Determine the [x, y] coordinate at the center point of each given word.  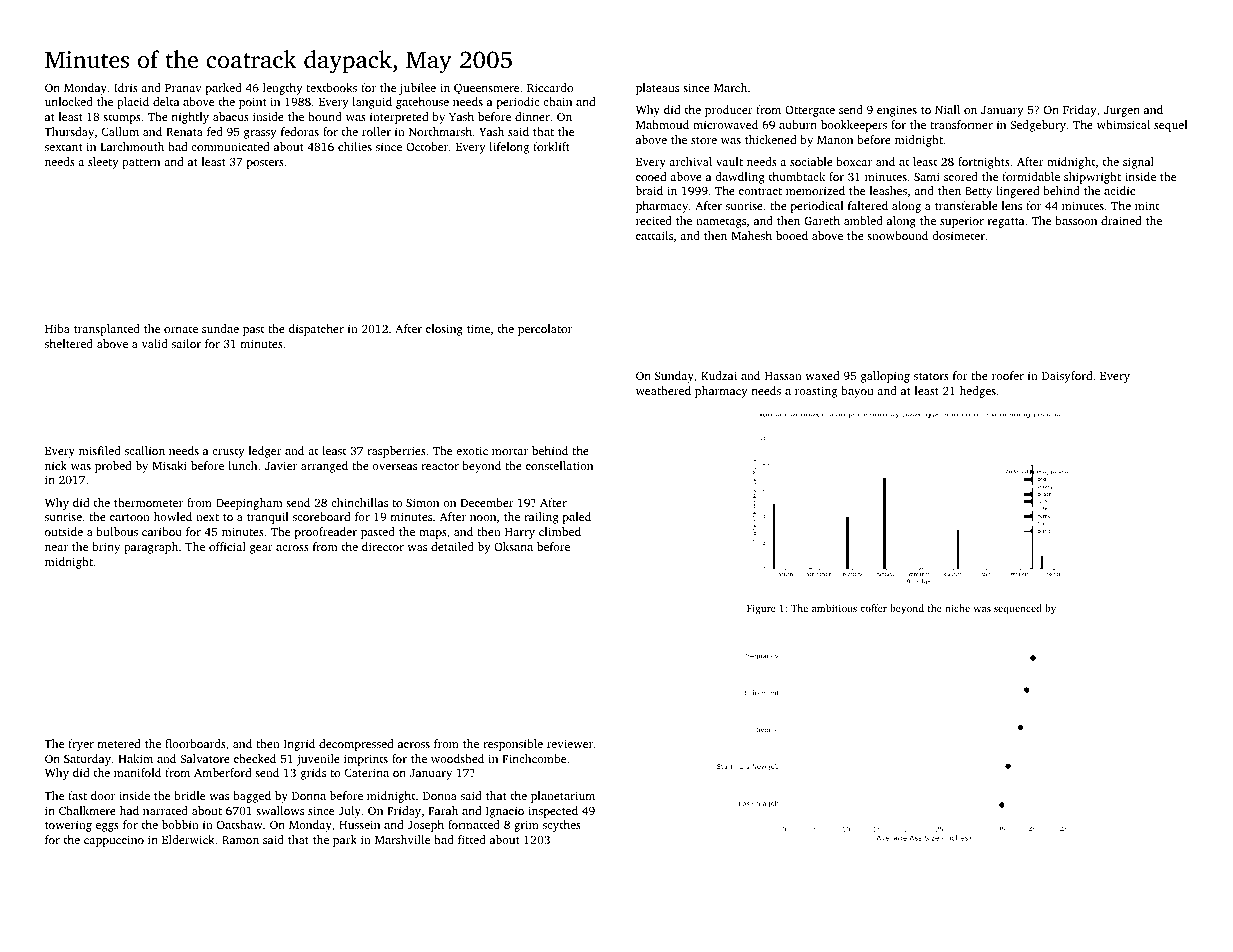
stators [931, 376]
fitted [472, 839]
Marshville [402, 839]
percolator [545, 330]
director [383, 546]
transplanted [107, 330]
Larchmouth [132, 146]
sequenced [1018, 609]
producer [729, 111]
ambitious [834, 608]
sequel [1170, 126]
